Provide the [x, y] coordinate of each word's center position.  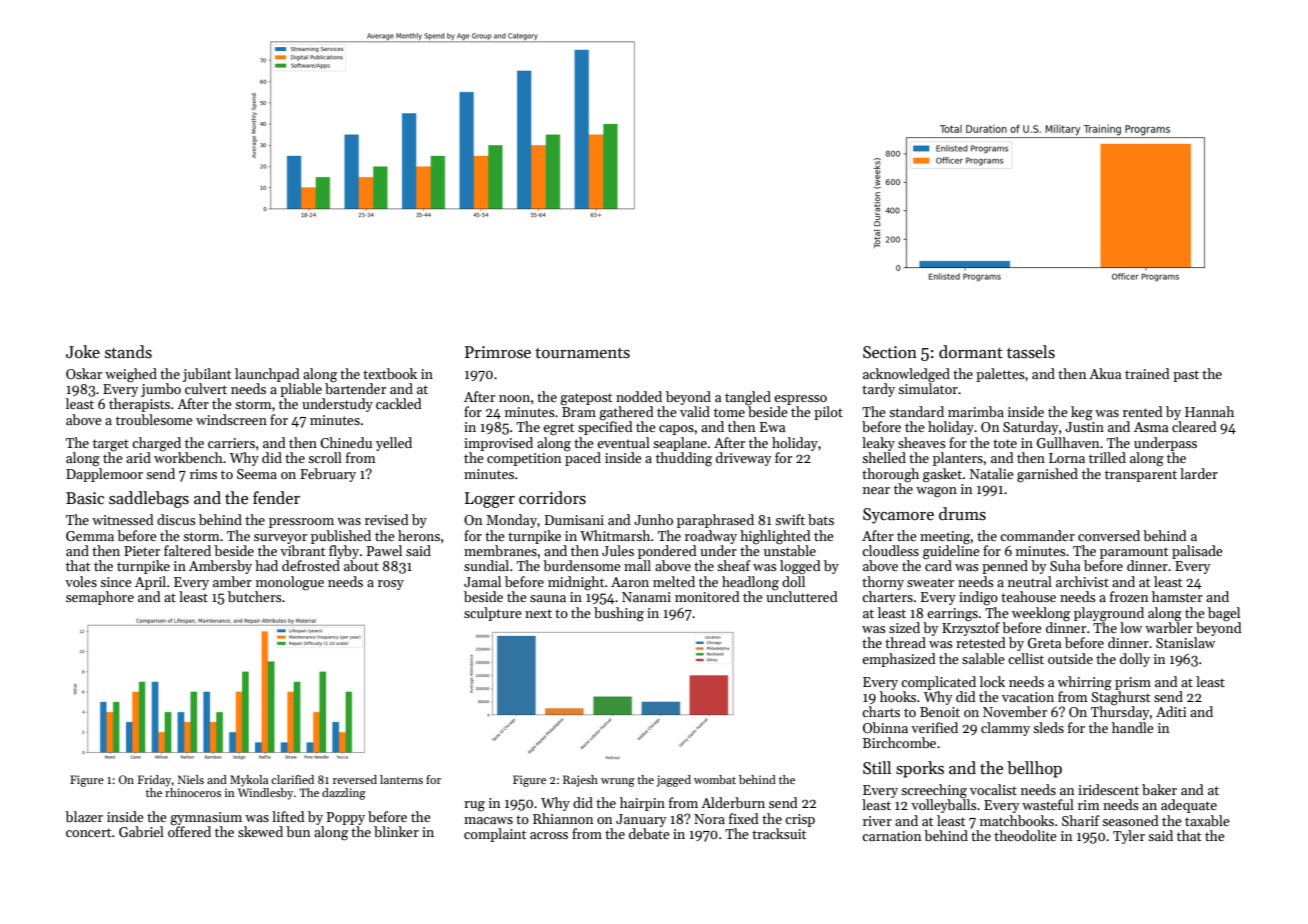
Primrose [498, 352]
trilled [1107, 457]
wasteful [1048, 804]
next [538, 613]
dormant [971, 351]
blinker [396, 831]
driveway [743, 459]
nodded [639, 396]
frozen [1129, 596]
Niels [191, 779]
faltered [187, 550]
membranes [500, 550]
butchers [255, 596]
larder [1199, 473]
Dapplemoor [104, 475]
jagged [674, 781]
